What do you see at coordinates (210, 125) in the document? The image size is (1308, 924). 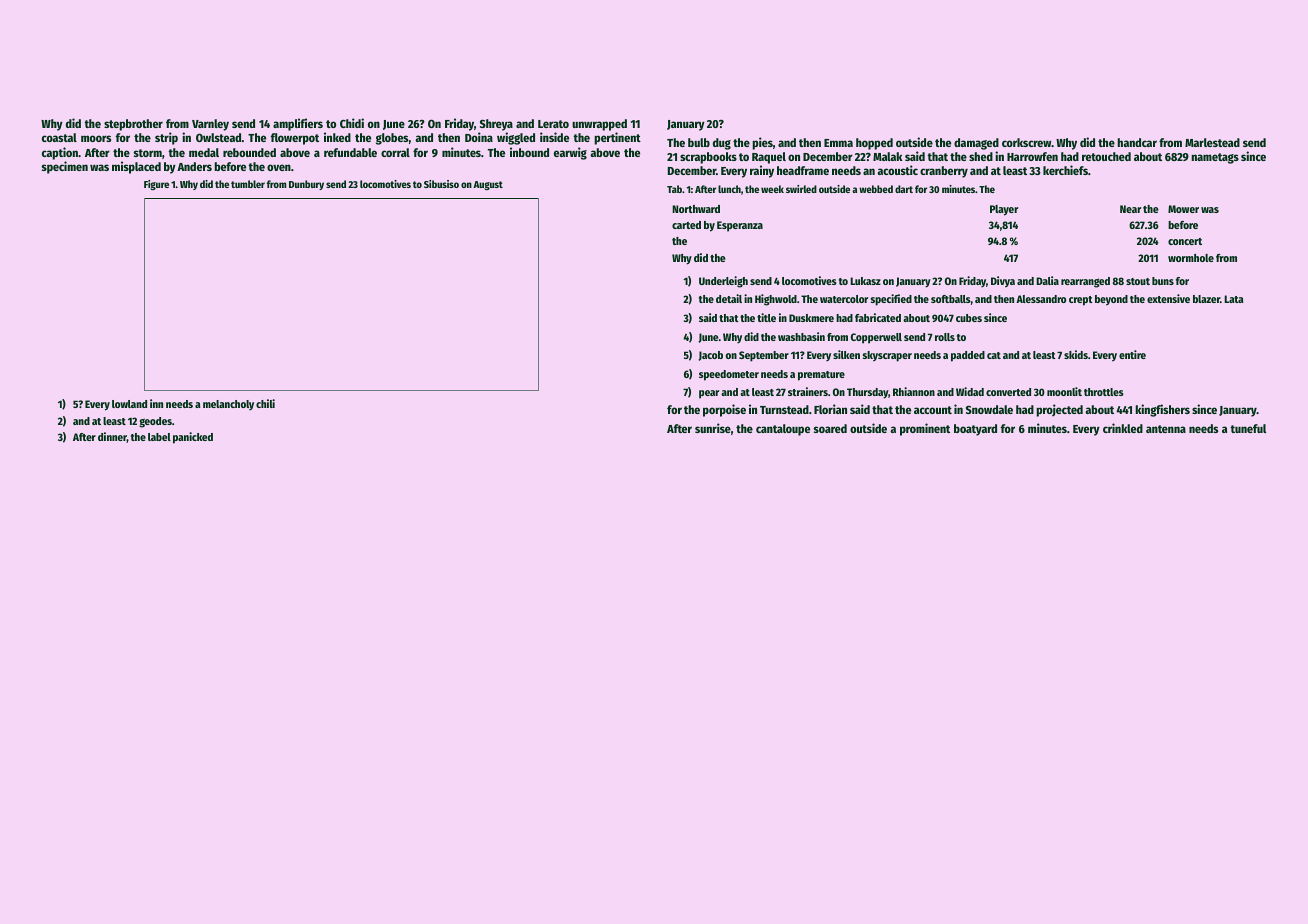 I see `Varnley` at bounding box center [210, 125].
